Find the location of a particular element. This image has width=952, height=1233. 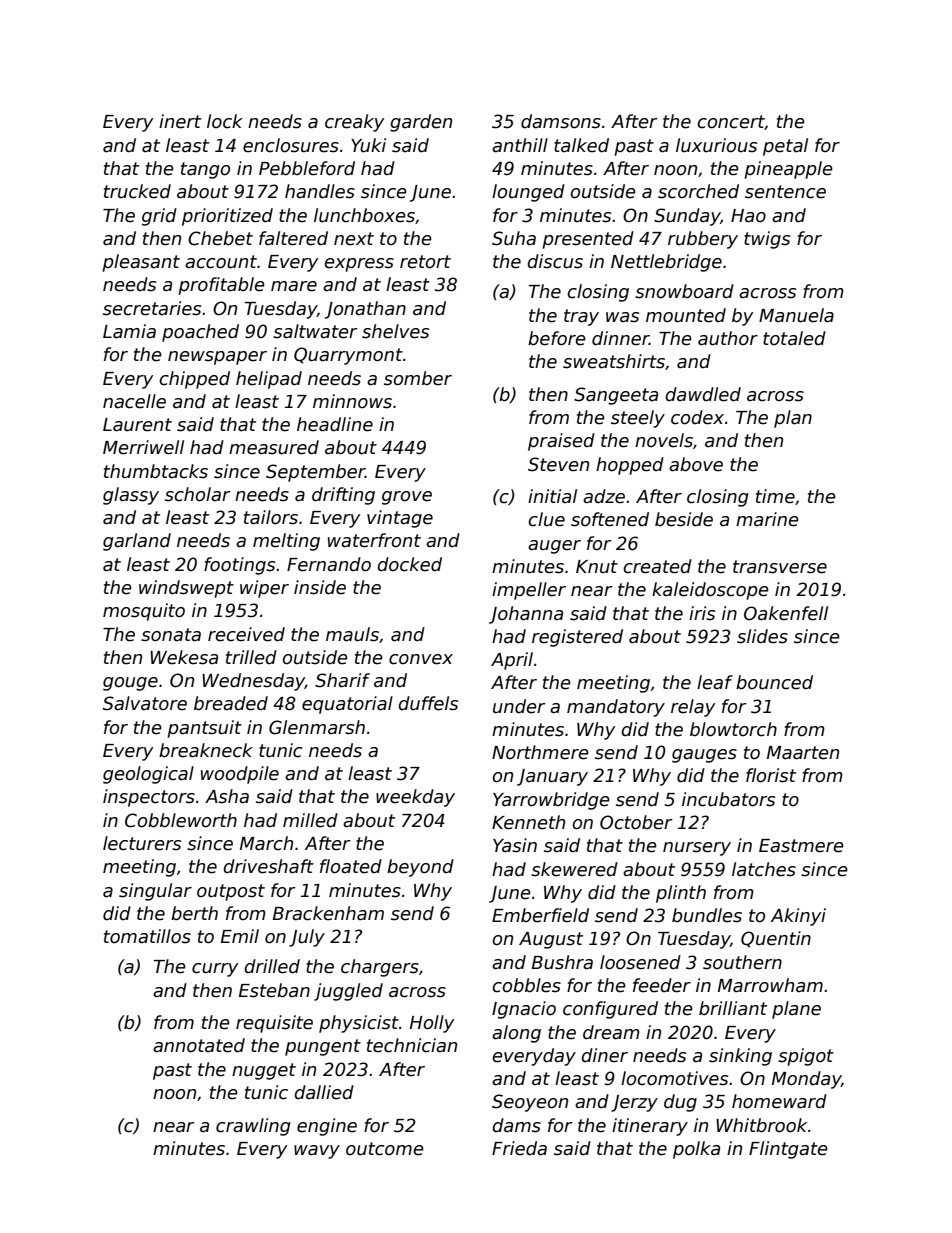

above is located at coordinates (696, 464).
